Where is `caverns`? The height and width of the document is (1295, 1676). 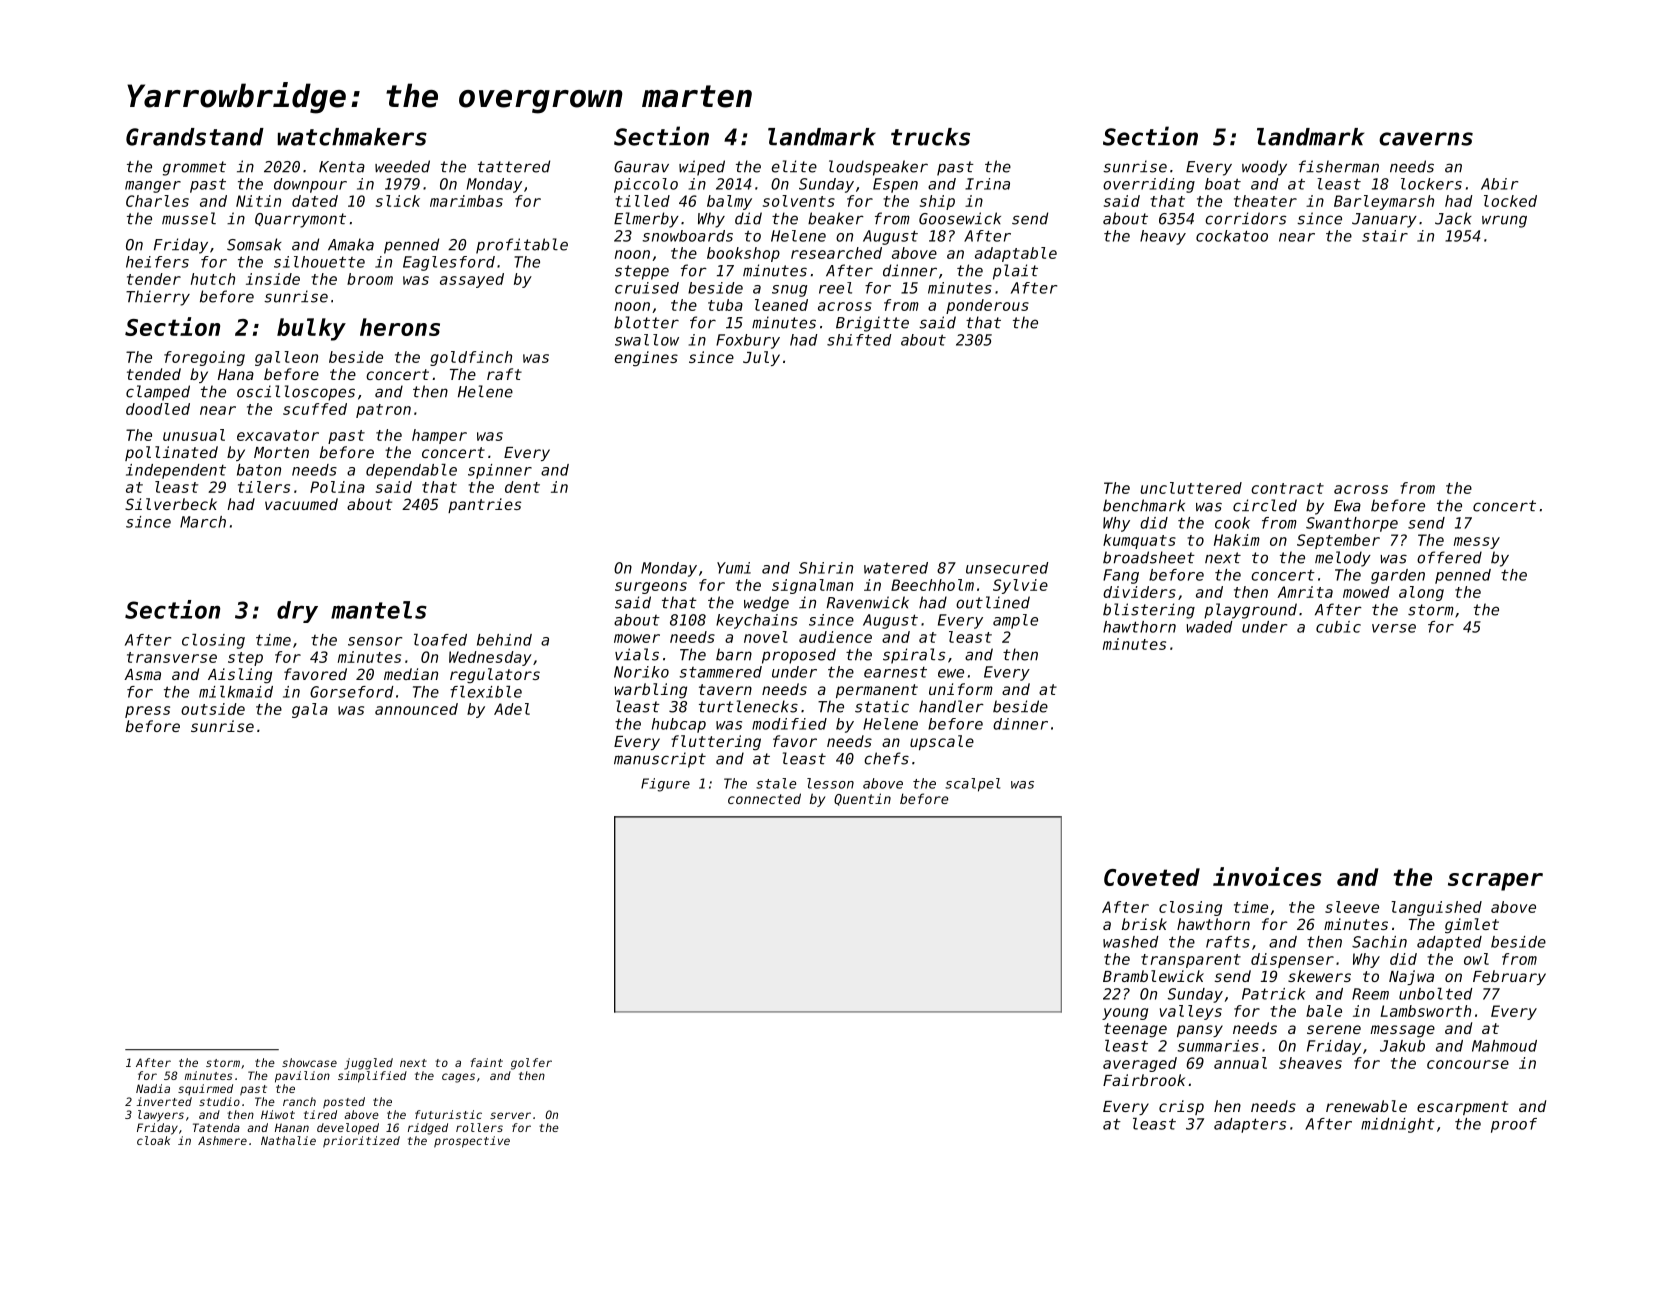 caverns is located at coordinates (1426, 139).
